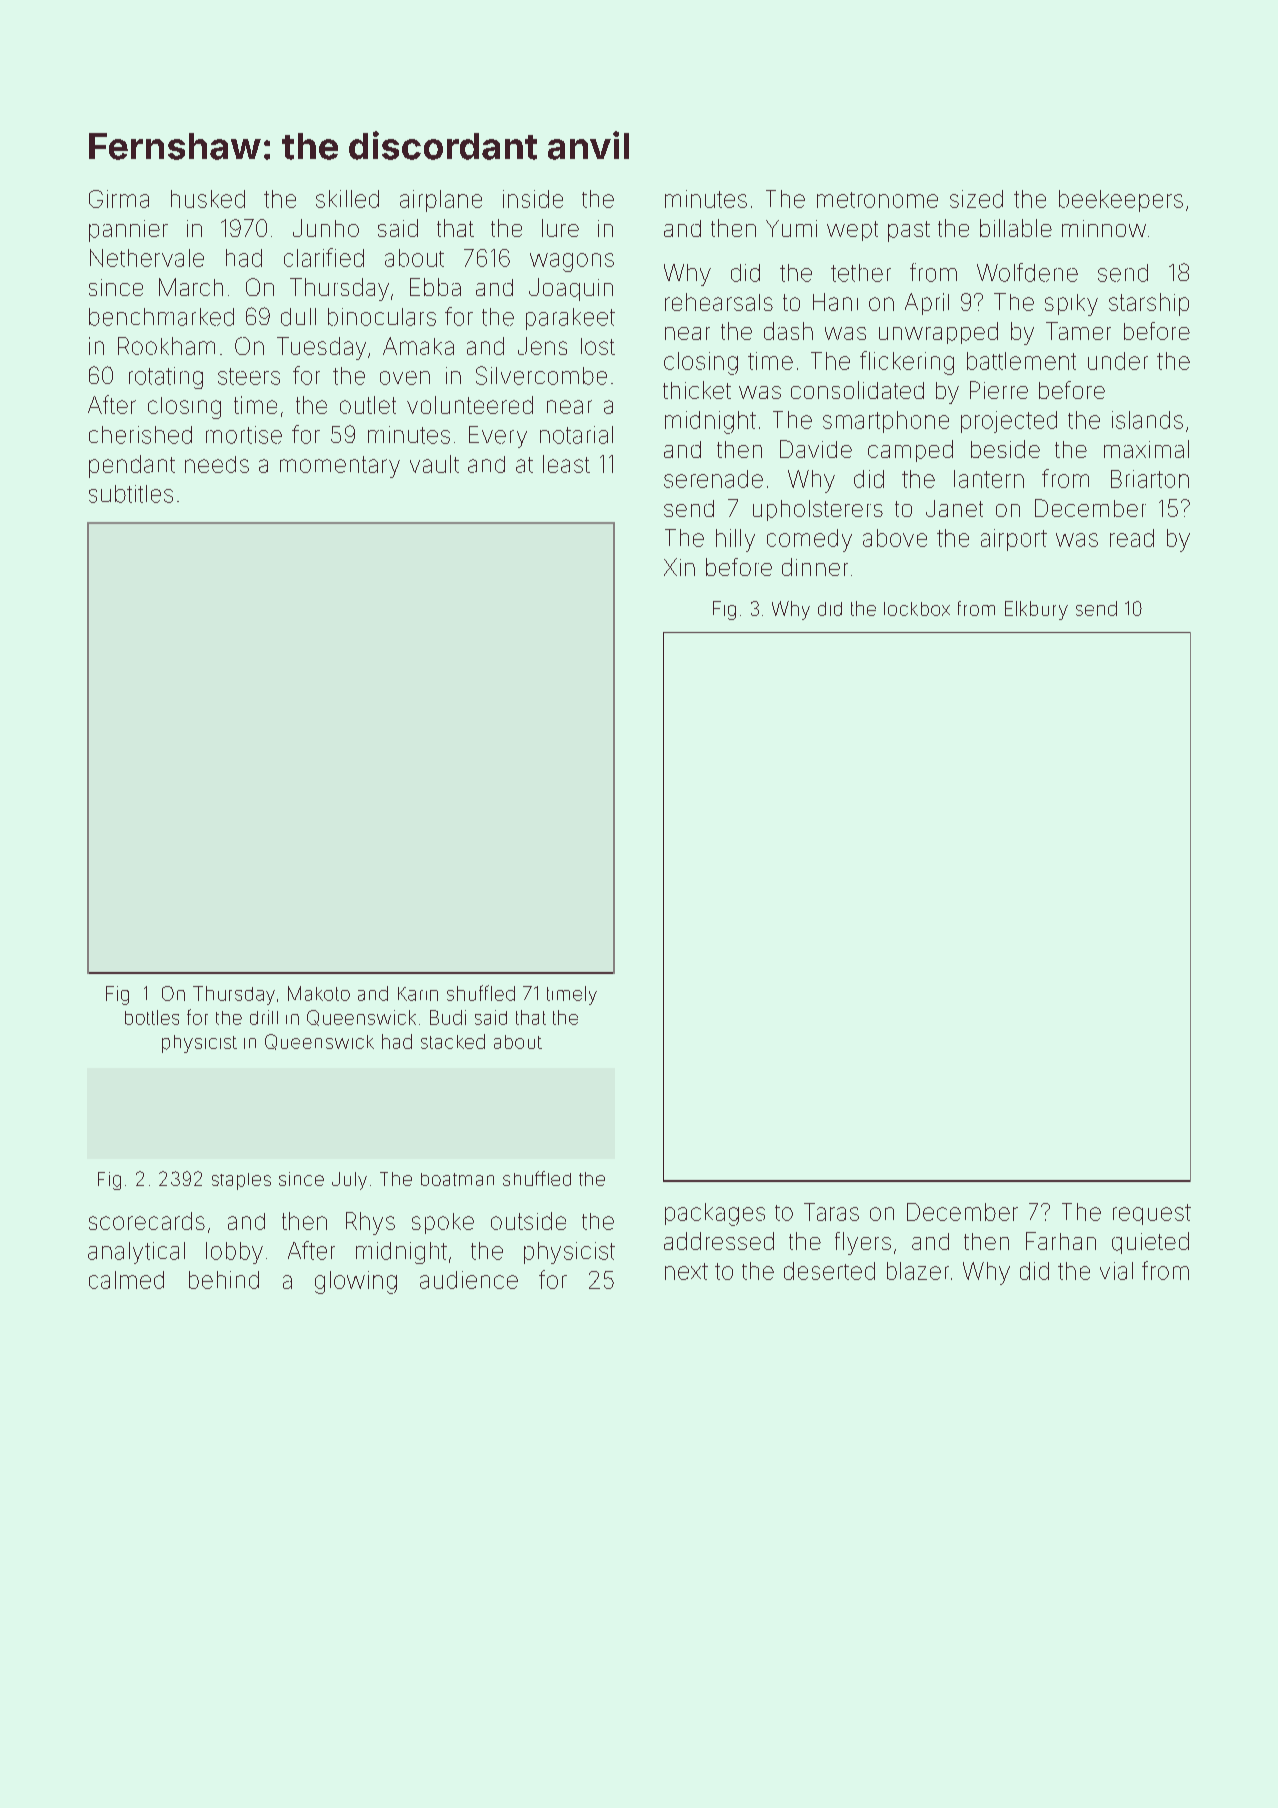 The height and width of the screenshot is (1808, 1278). What do you see at coordinates (147, 258) in the screenshot?
I see `Nethervale` at bounding box center [147, 258].
